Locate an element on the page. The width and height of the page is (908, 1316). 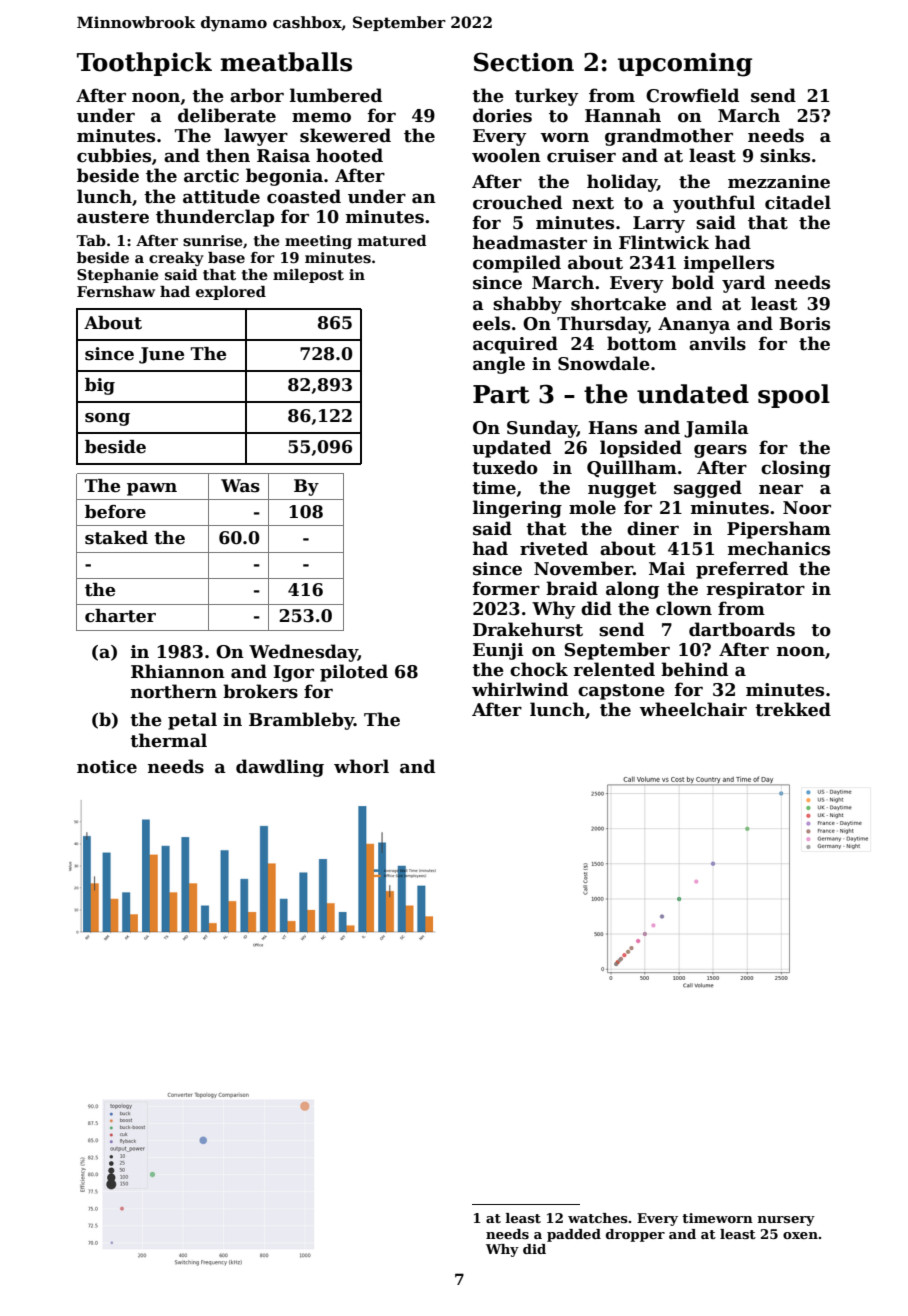
whirlwind is located at coordinates (520, 689).
